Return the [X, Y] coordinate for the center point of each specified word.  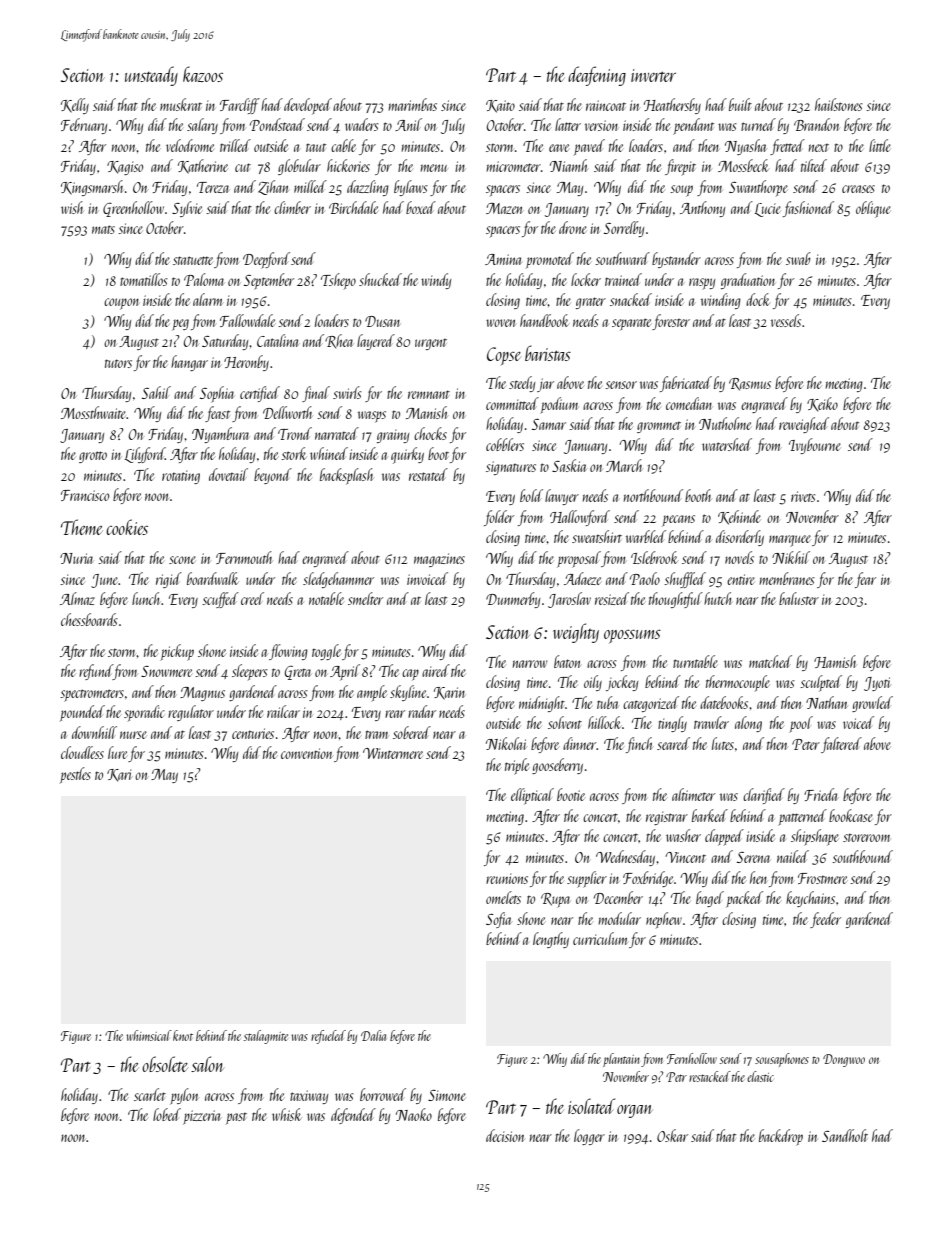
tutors [118, 363]
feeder [825, 920]
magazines [439, 560]
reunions [507, 879]
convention [307, 753]
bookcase [851, 815]
